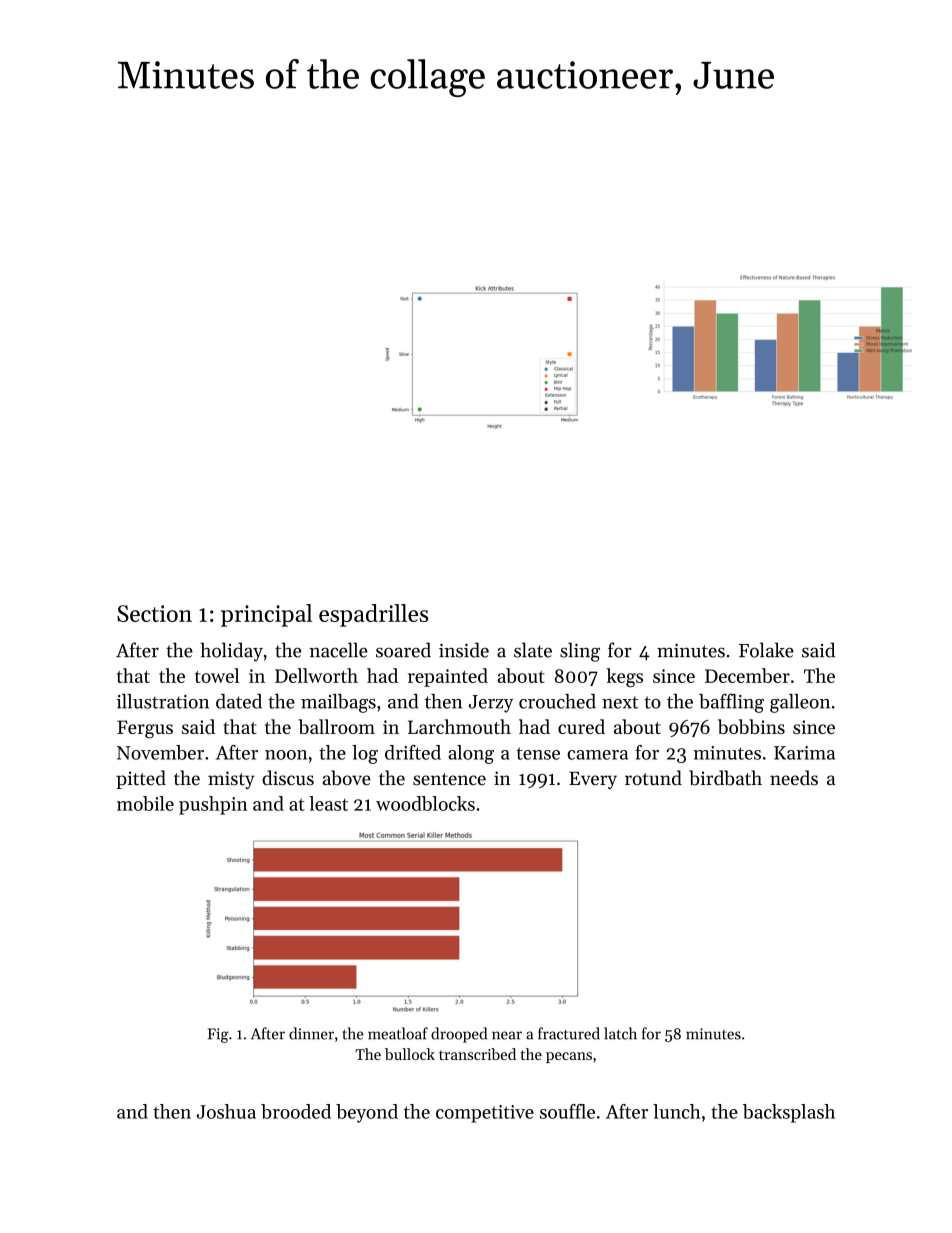  I want to click on tense, so click(538, 753).
